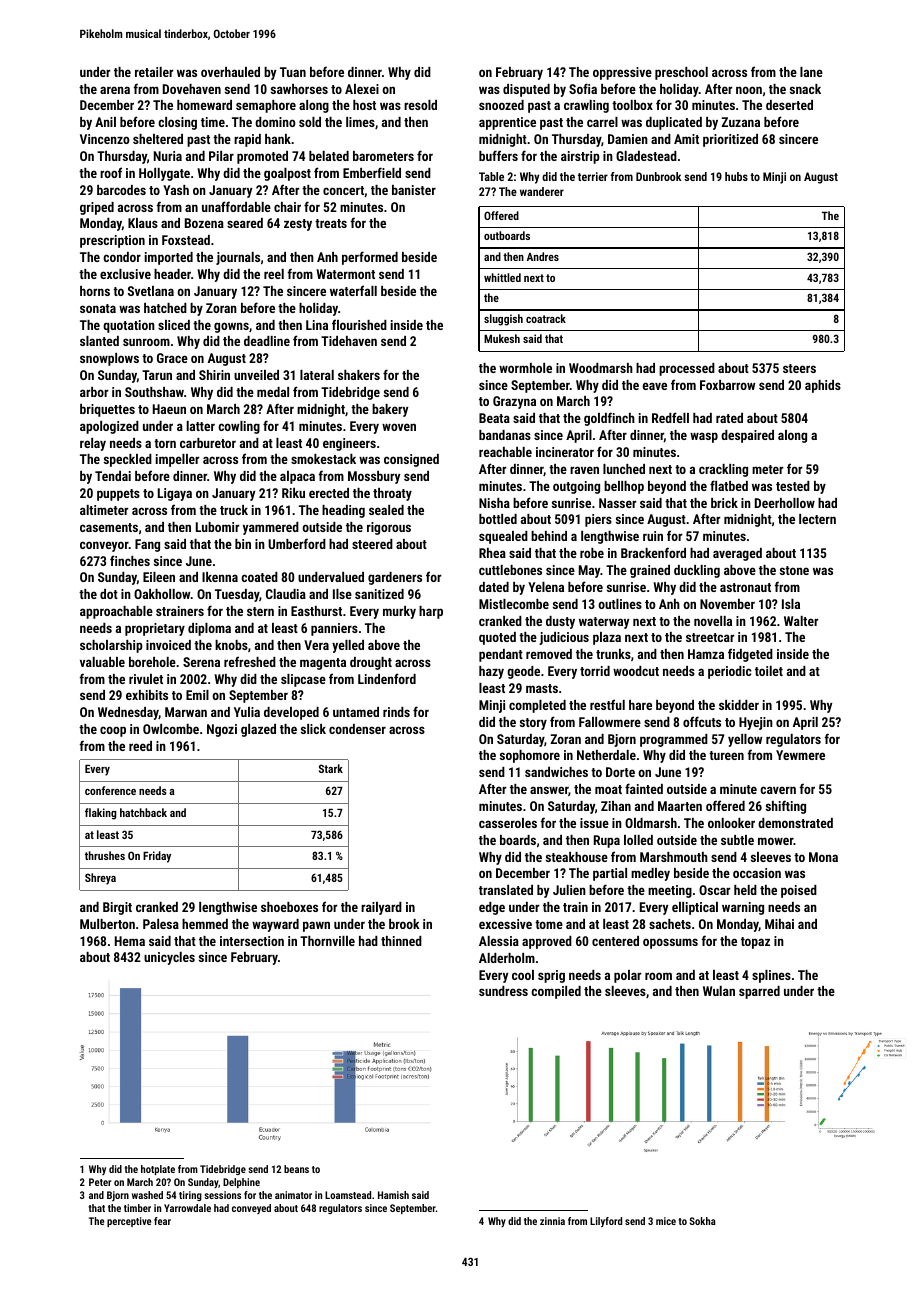 The width and height of the page is (924, 1308). Describe the element at coordinates (230, 72) in the page. I see `overhauled` at that location.
